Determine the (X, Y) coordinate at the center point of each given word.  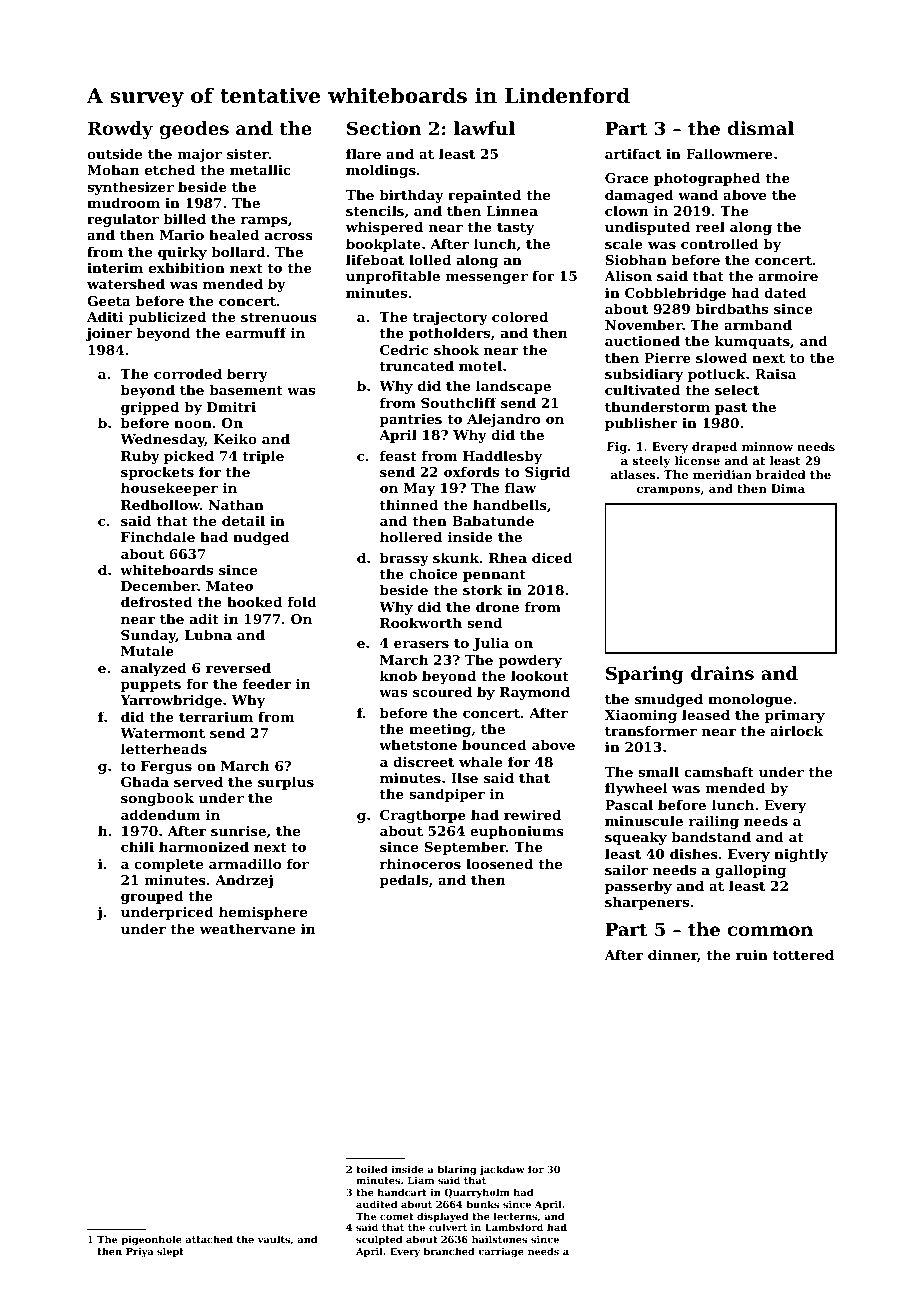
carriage (501, 1252)
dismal (761, 128)
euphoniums (517, 832)
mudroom (123, 202)
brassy (404, 559)
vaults (274, 1239)
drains (722, 673)
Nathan (236, 504)
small (658, 771)
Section (384, 128)
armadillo (245, 863)
